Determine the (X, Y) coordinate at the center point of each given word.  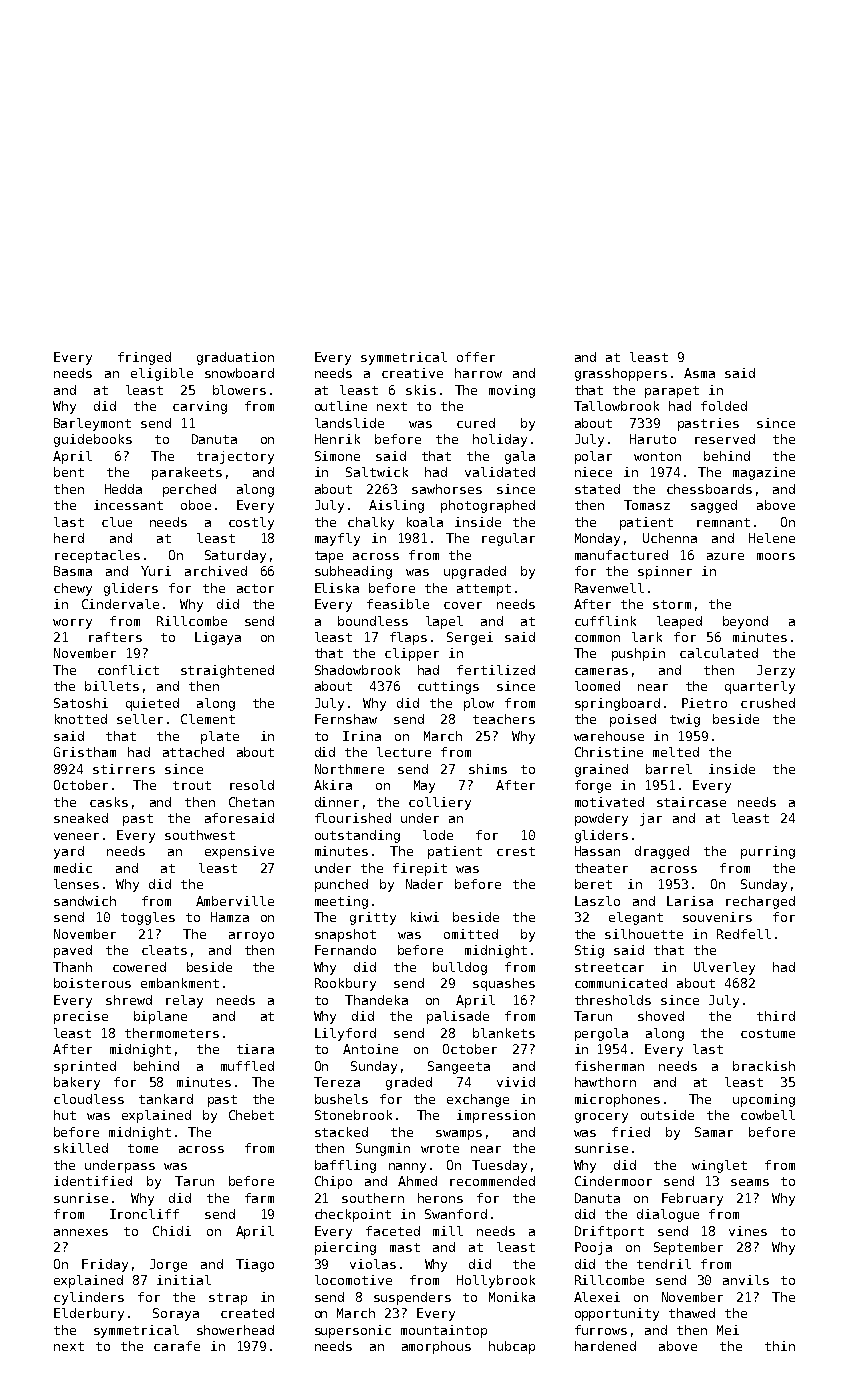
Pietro (704, 703)
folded (724, 406)
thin (780, 1346)
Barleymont (92, 424)
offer (476, 357)
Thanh (72, 967)
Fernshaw (346, 719)
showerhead (235, 1330)
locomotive (353, 1280)
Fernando (345, 950)
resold (252, 785)
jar (651, 819)
